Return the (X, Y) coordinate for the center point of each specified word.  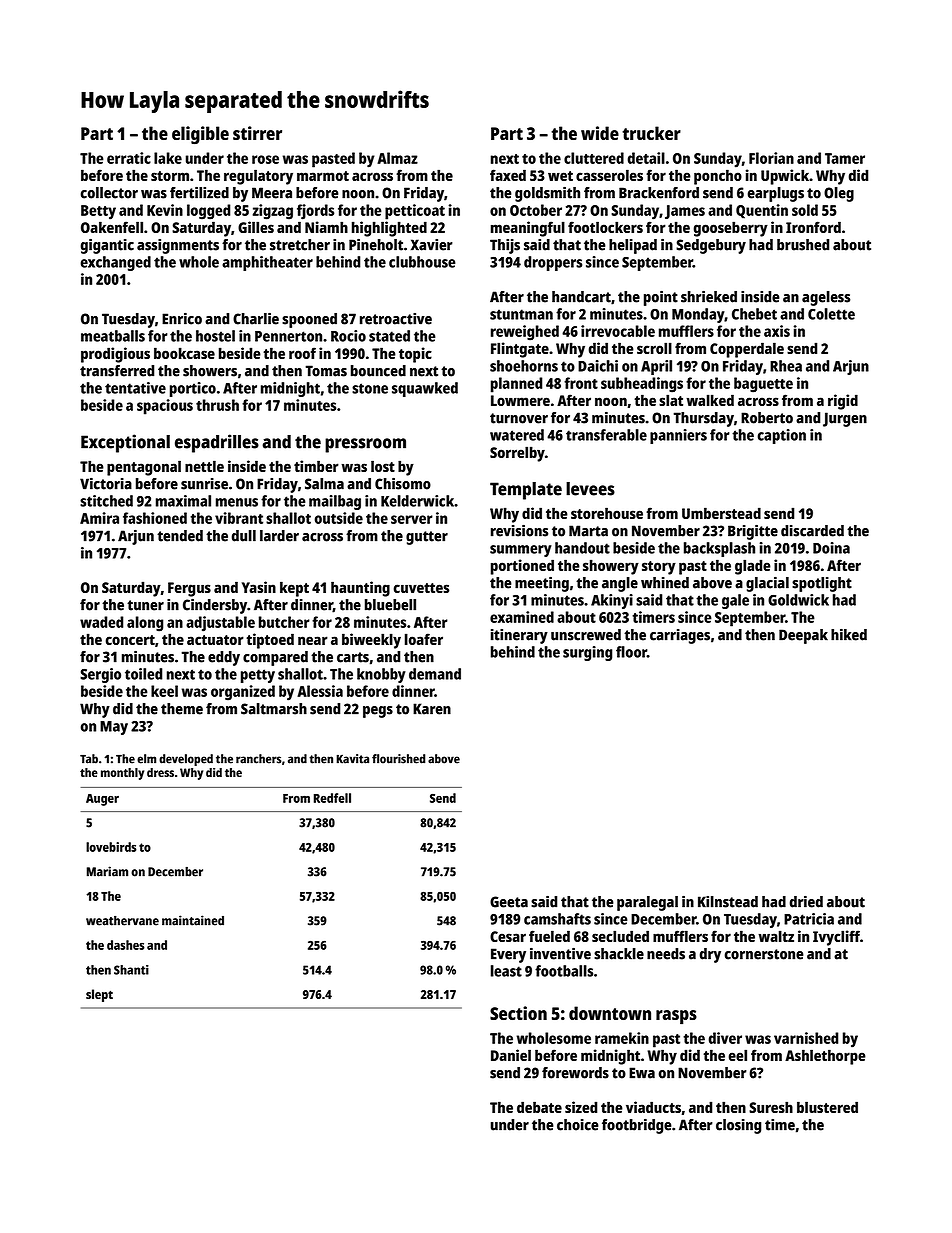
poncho (718, 177)
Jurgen (845, 419)
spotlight (822, 584)
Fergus (189, 589)
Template (526, 491)
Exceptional (125, 443)
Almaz (397, 158)
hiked (849, 635)
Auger (102, 800)
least (506, 971)
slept (99, 995)
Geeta (509, 902)
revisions (519, 531)
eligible (200, 135)
